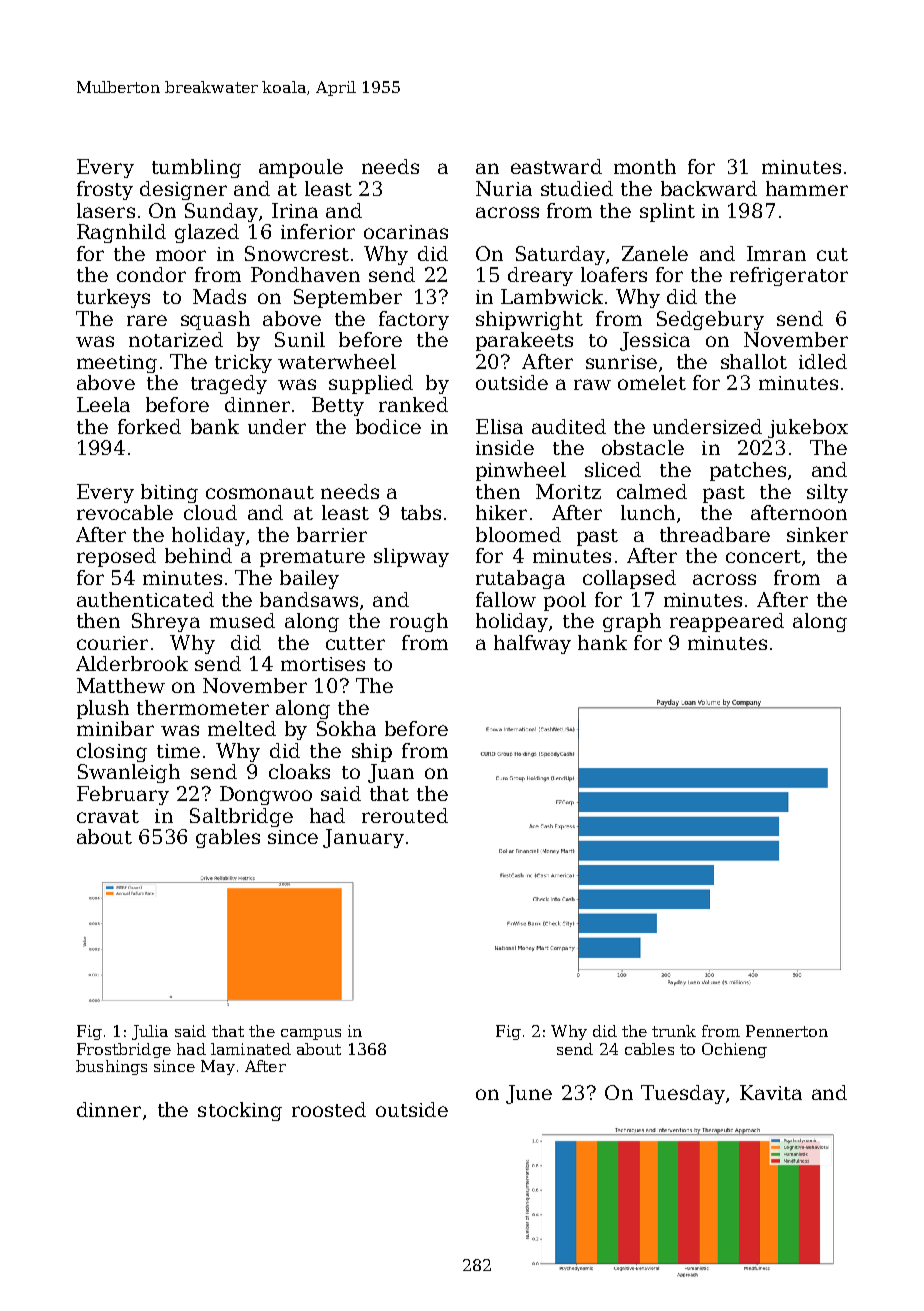  I want to click on obstacle, so click(643, 447).
